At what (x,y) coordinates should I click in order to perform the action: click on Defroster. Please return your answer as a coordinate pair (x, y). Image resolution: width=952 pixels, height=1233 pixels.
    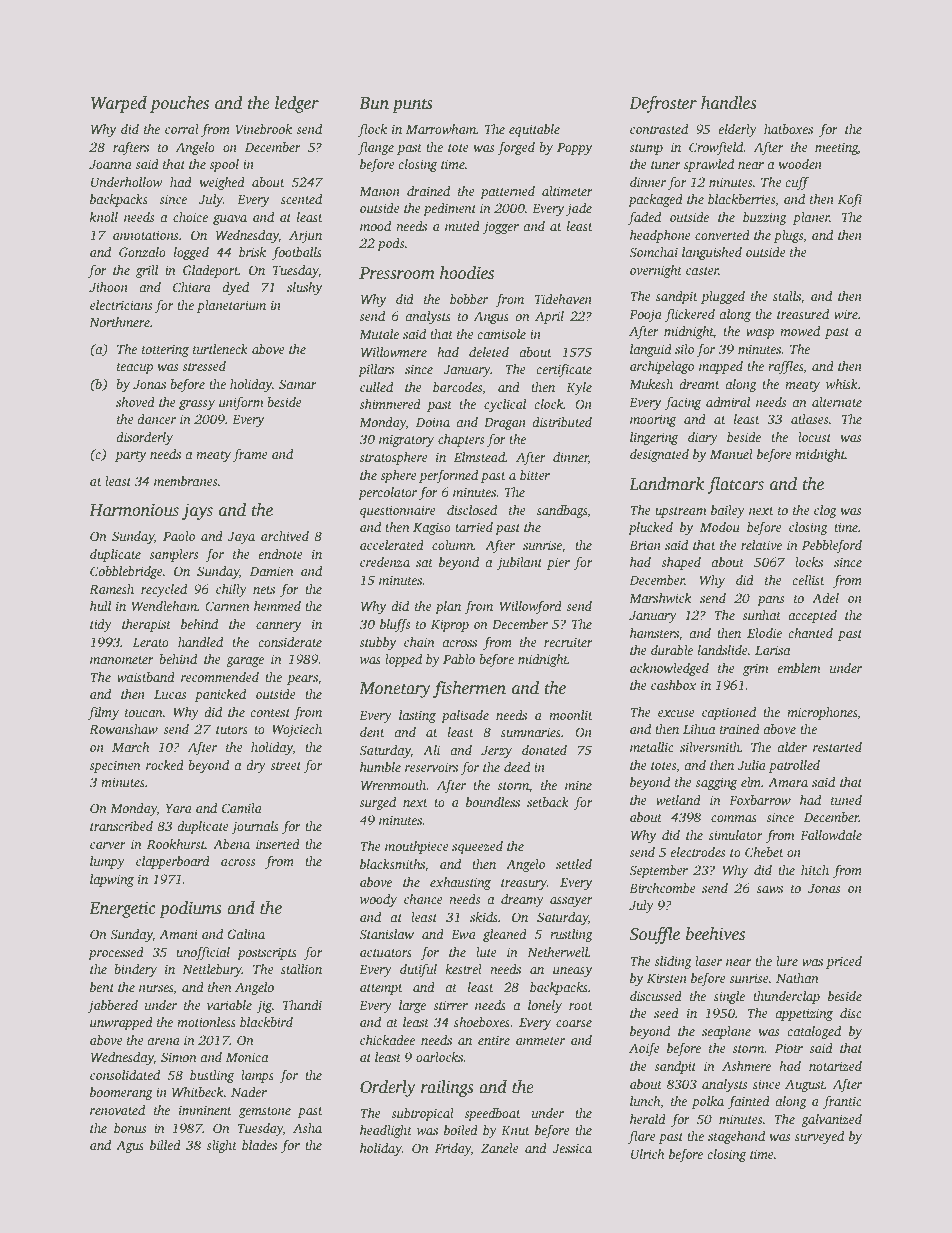
    Looking at the image, I should click on (663, 104).
